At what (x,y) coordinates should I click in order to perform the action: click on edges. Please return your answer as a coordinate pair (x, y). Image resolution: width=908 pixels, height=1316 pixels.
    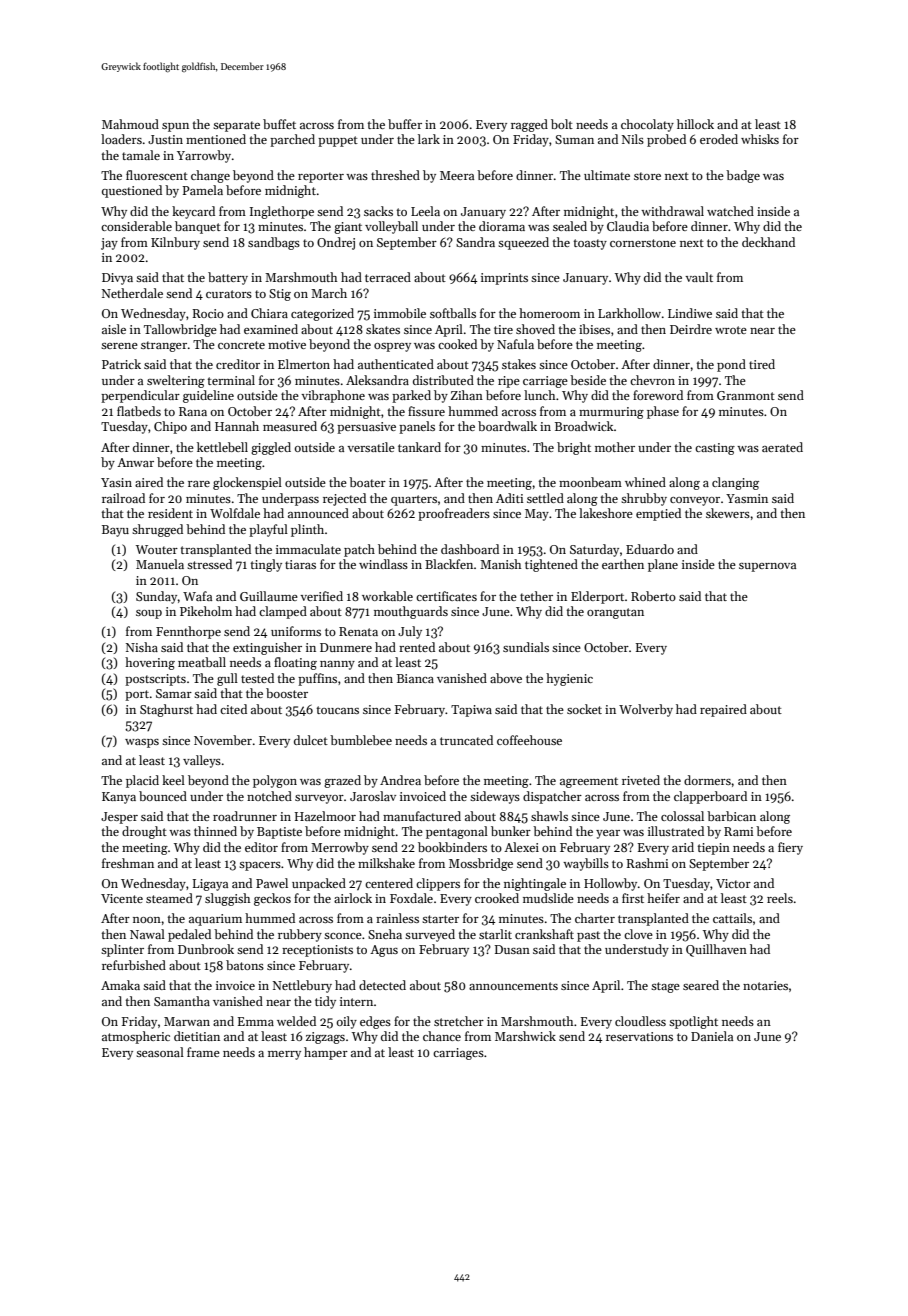
    Looking at the image, I should click on (375, 1022).
